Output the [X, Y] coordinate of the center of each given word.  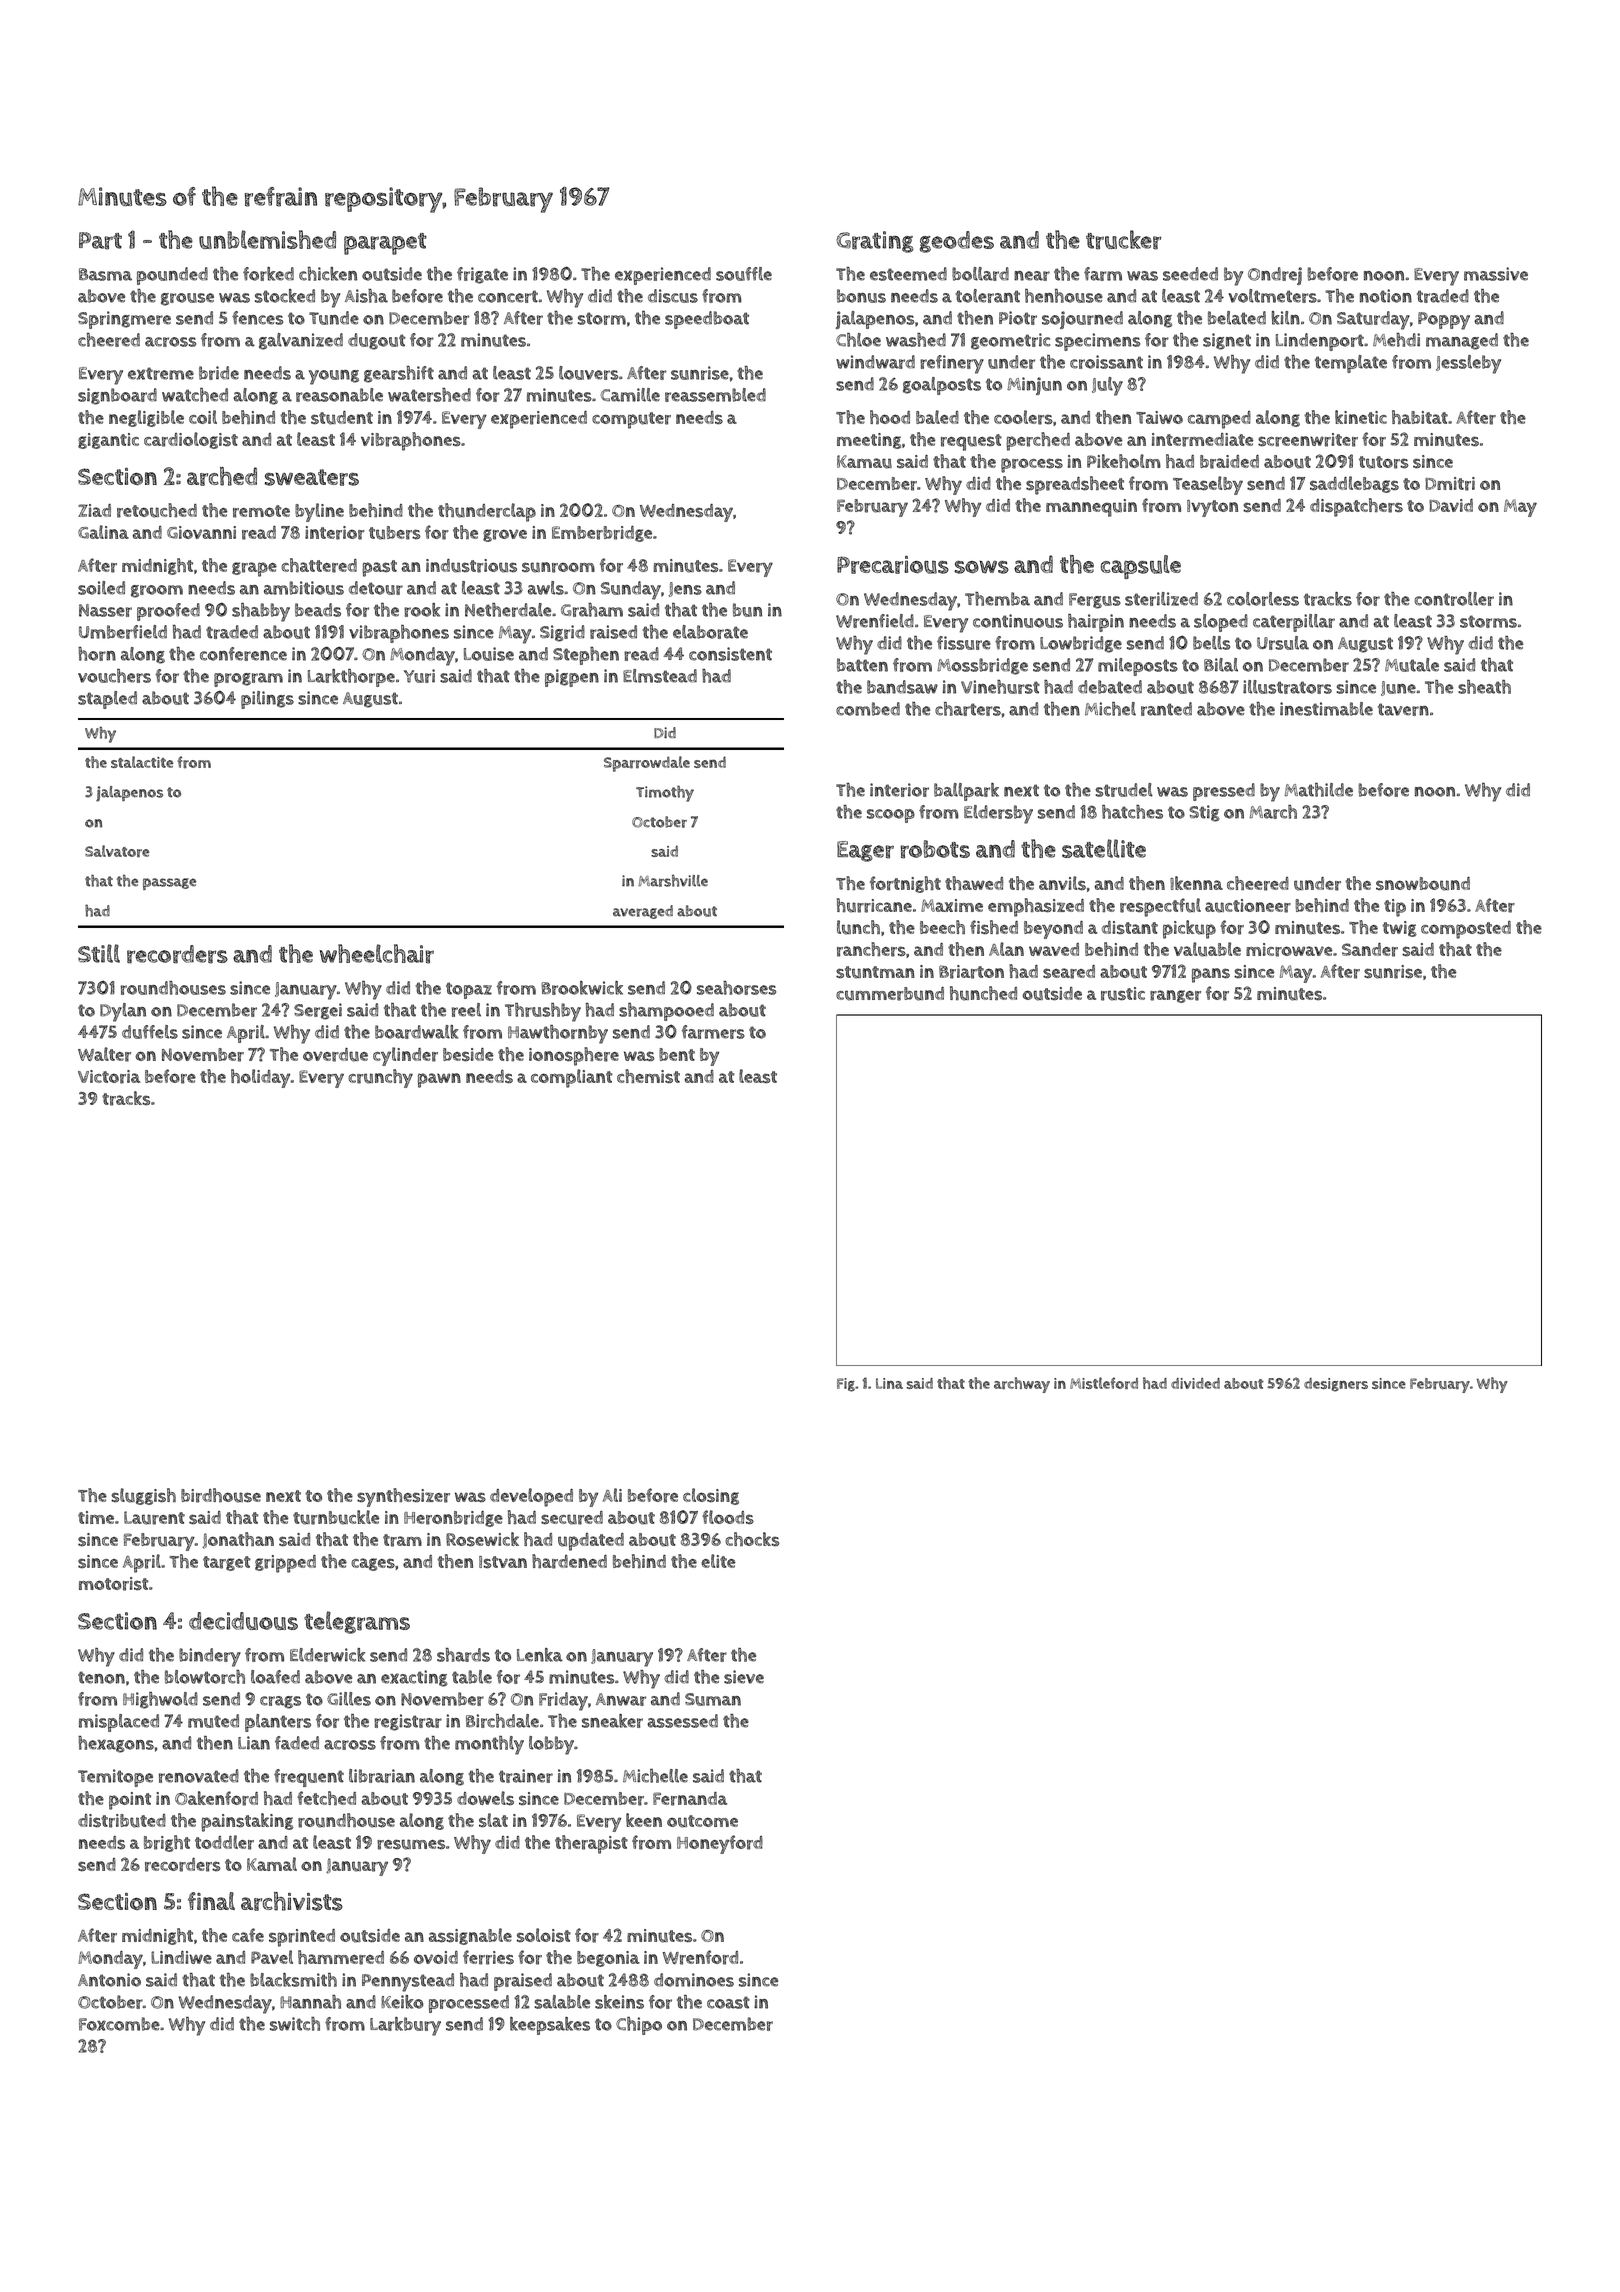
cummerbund [890, 994]
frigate [482, 275]
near [1032, 276]
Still [99, 953]
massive [1496, 274]
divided [1195, 1383]
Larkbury [405, 2026]
